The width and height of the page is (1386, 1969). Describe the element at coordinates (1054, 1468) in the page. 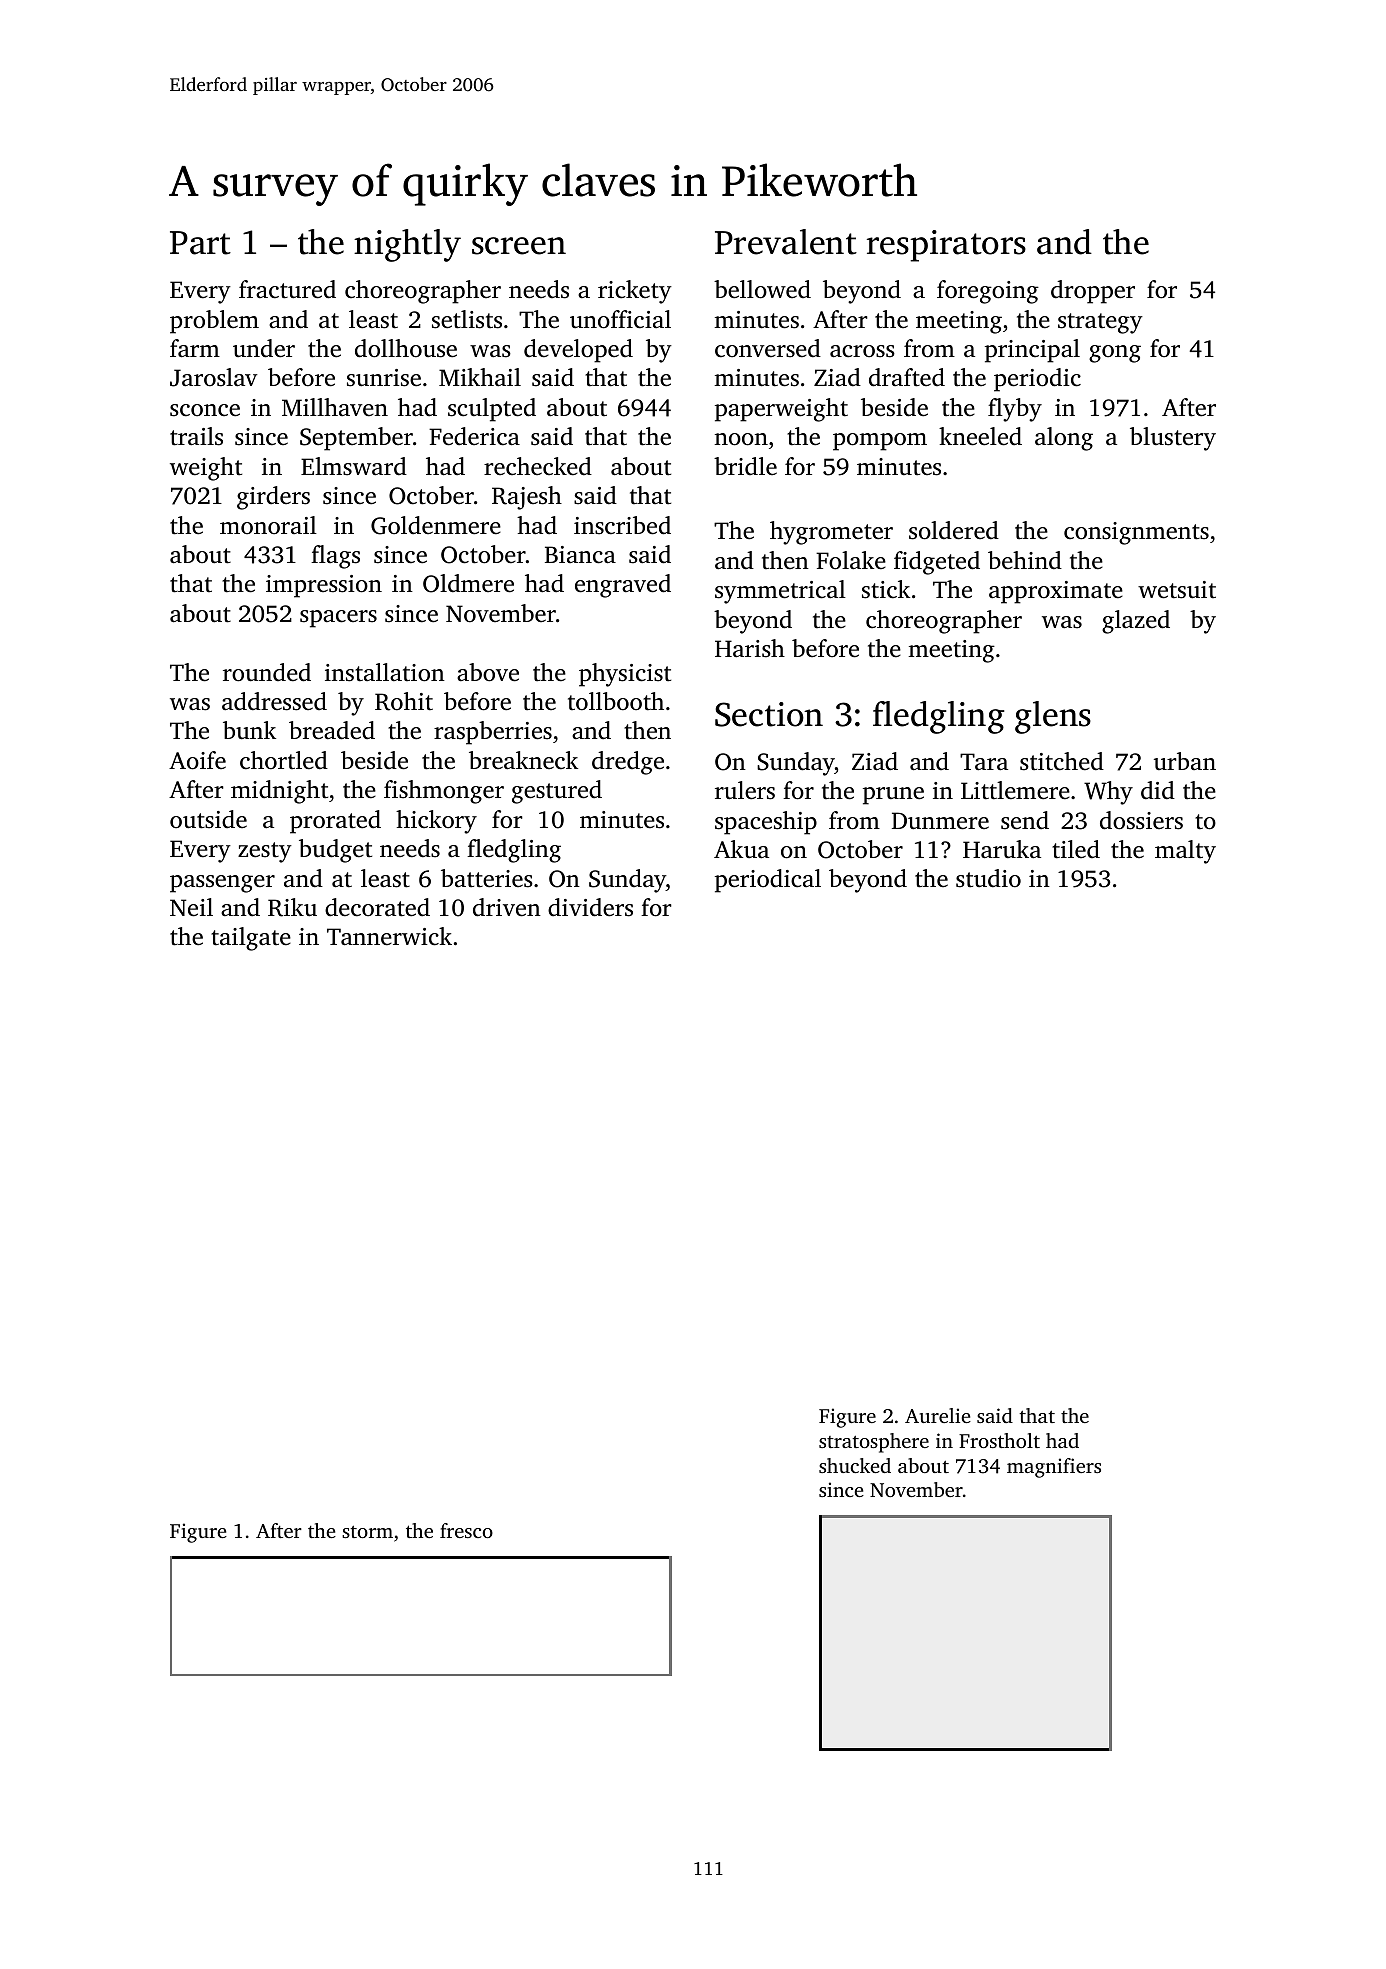

I see `magnifiers` at that location.
